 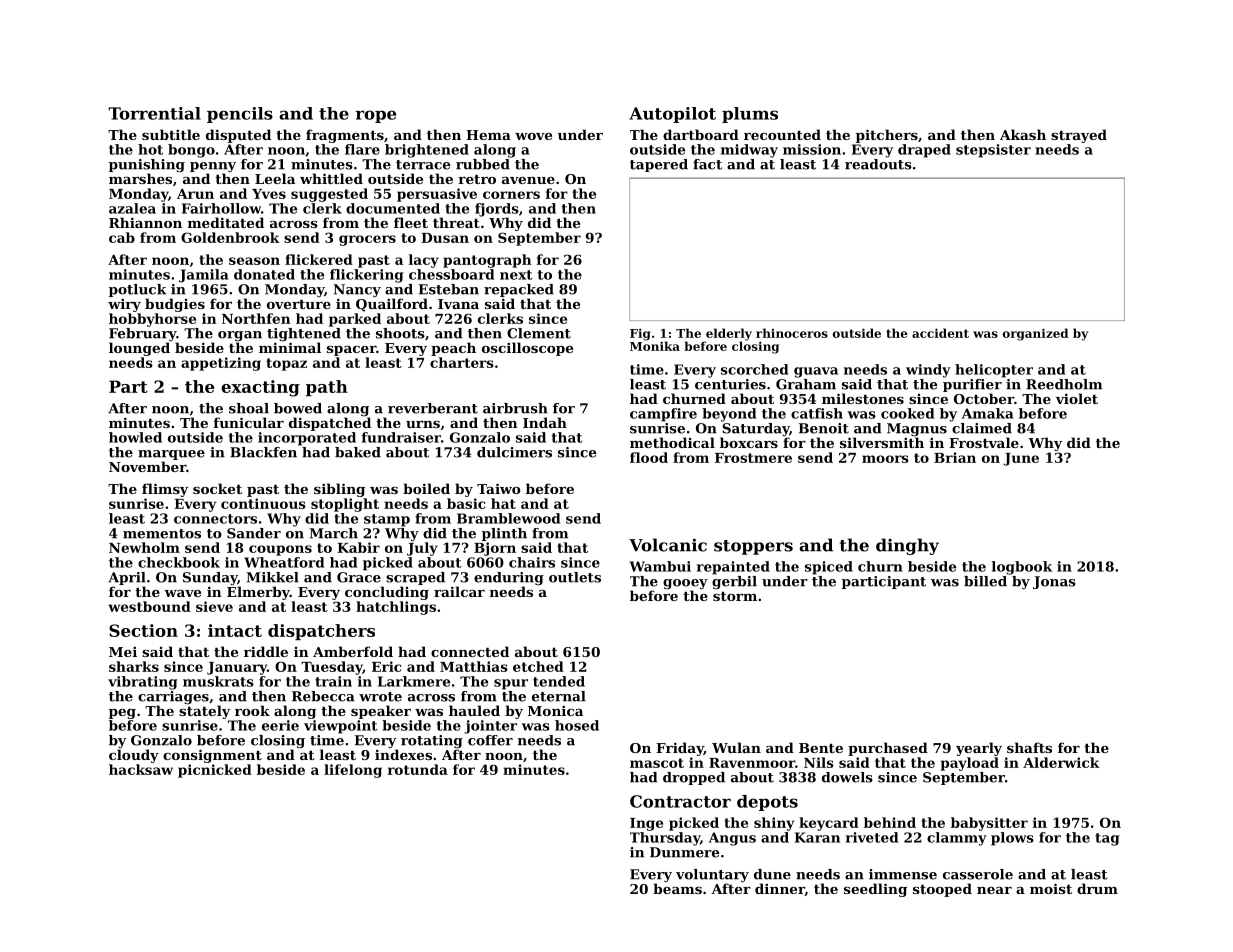 I want to click on chairs, so click(x=532, y=562).
